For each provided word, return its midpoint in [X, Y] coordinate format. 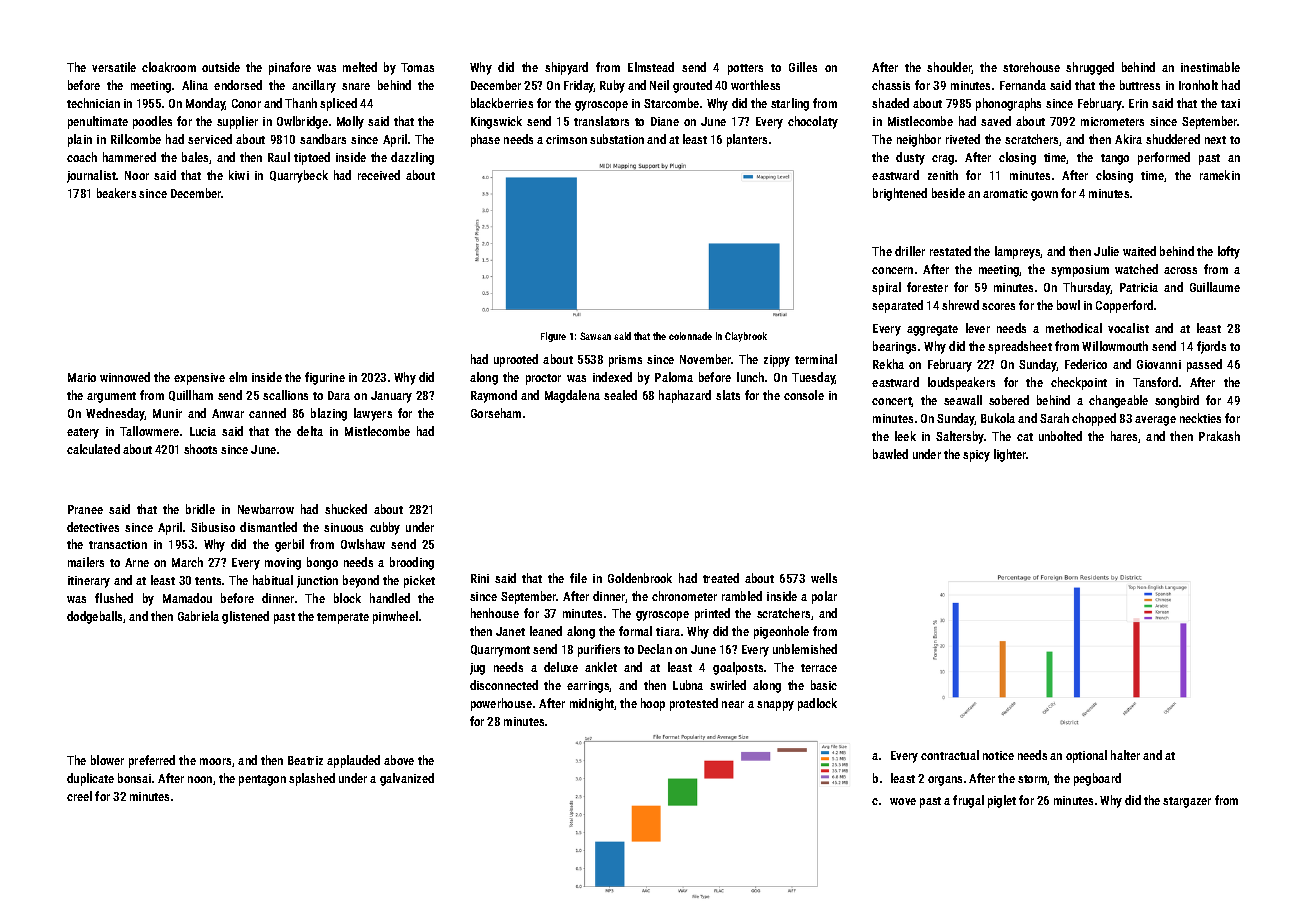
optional [1086, 756]
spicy [976, 456]
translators [601, 121]
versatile [114, 67]
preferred [152, 761]
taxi [1230, 103]
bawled [890, 454]
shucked [346, 509]
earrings [588, 687]
